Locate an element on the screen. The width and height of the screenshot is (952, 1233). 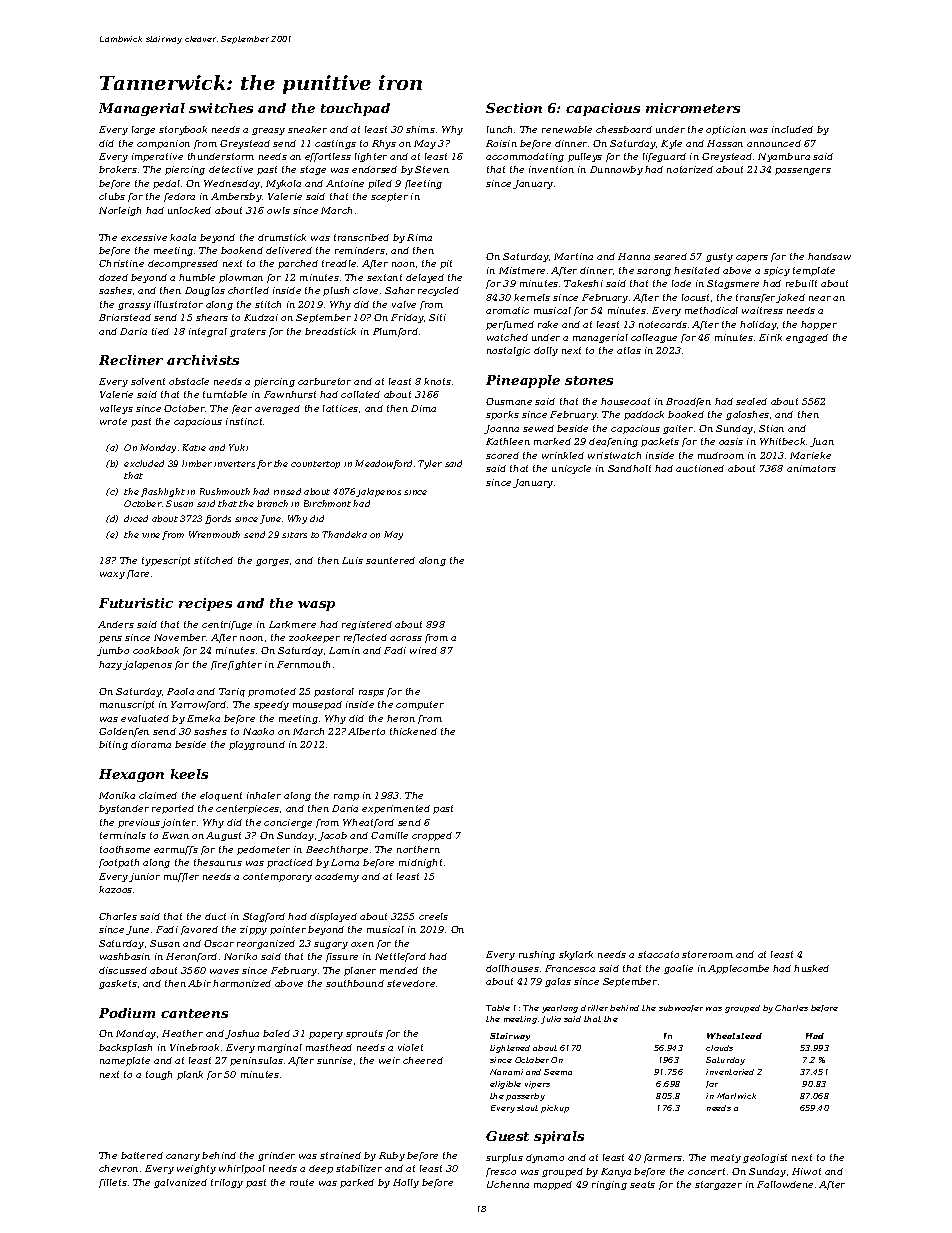
Sahar is located at coordinates (400, 290).
